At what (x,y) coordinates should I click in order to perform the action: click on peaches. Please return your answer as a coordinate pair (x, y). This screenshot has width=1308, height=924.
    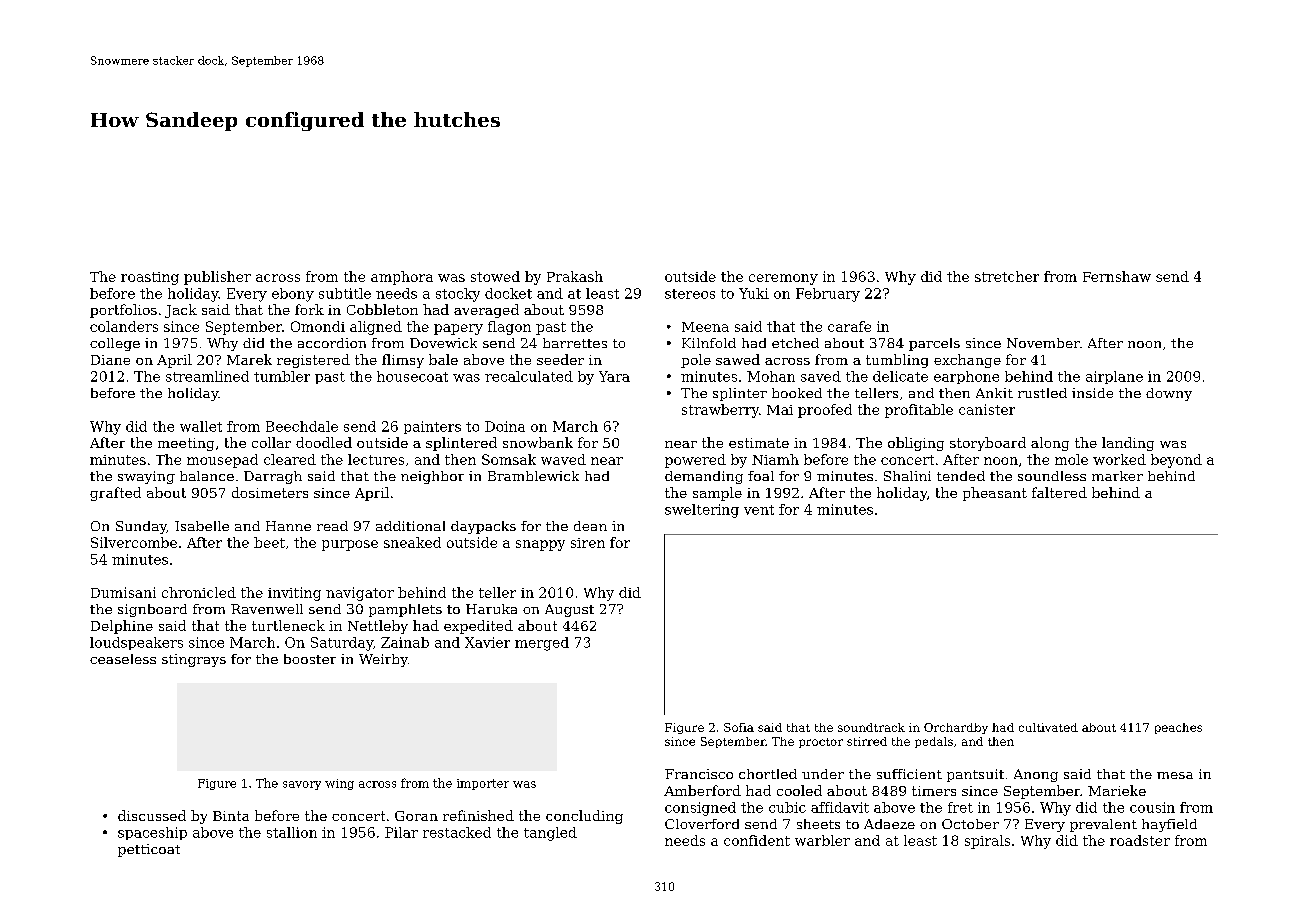
    Looking at the image, I should click on (1178, 728).
